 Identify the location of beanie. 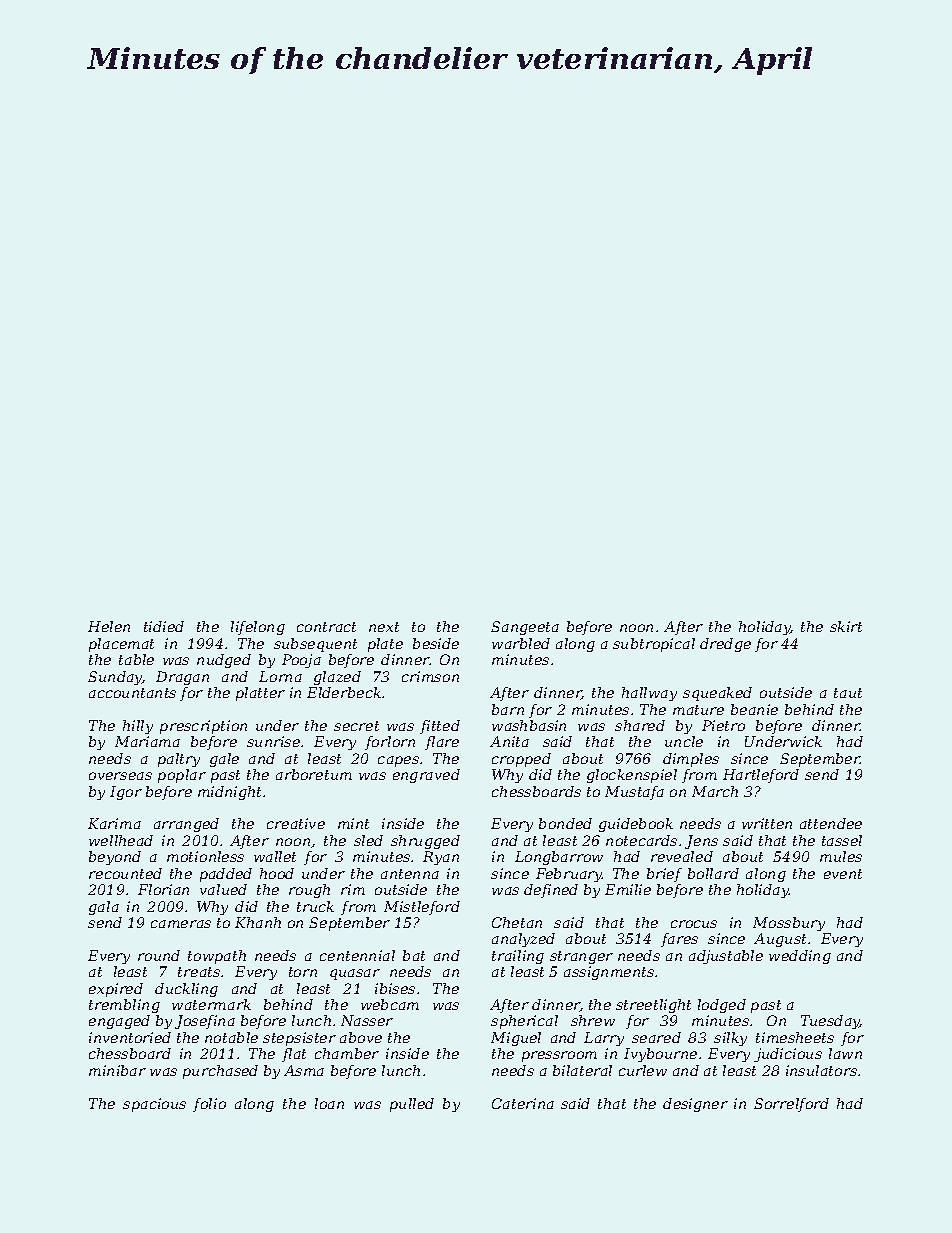
(754, 709).
